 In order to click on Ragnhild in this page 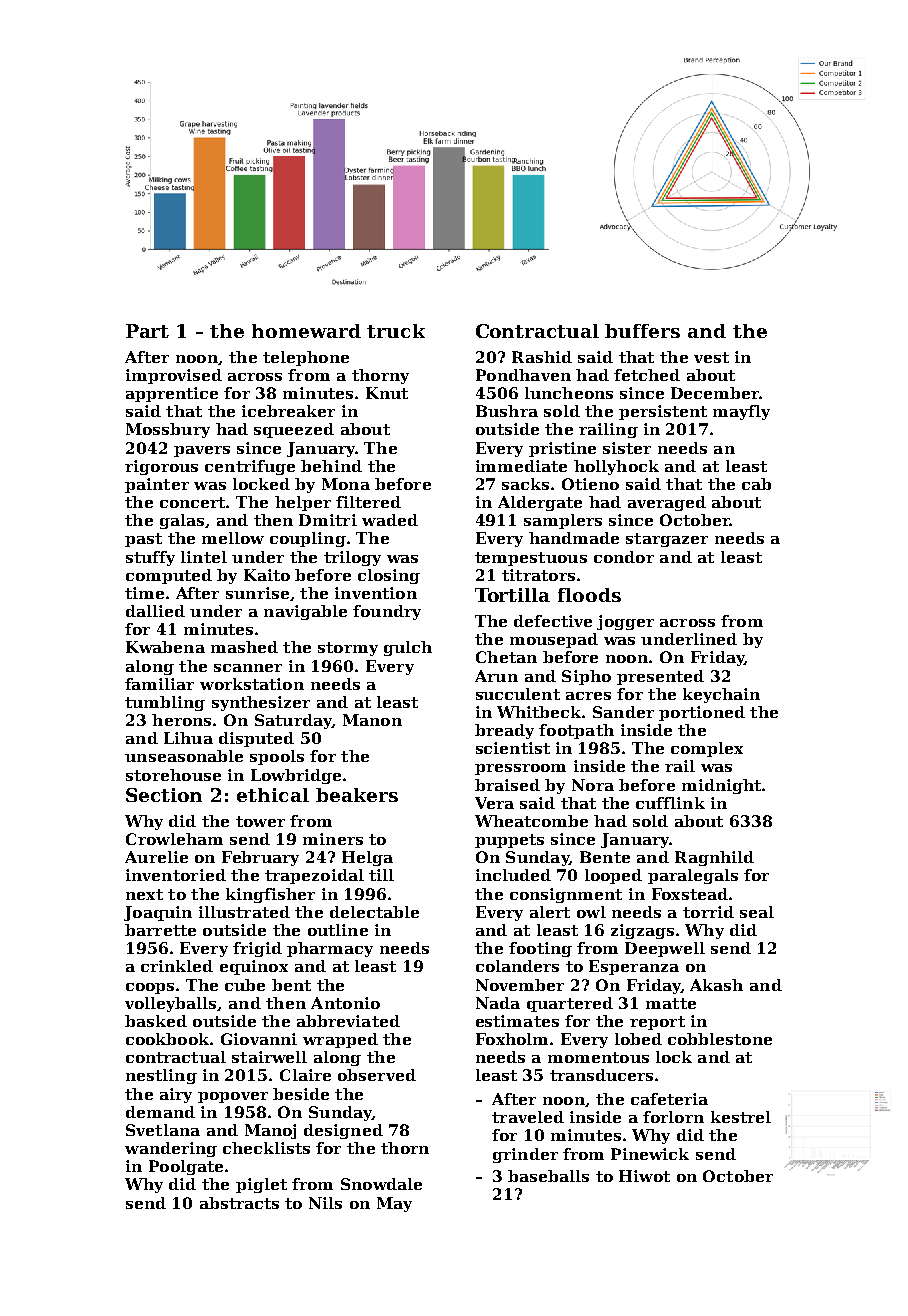, I will do `click(714, 858)`.
